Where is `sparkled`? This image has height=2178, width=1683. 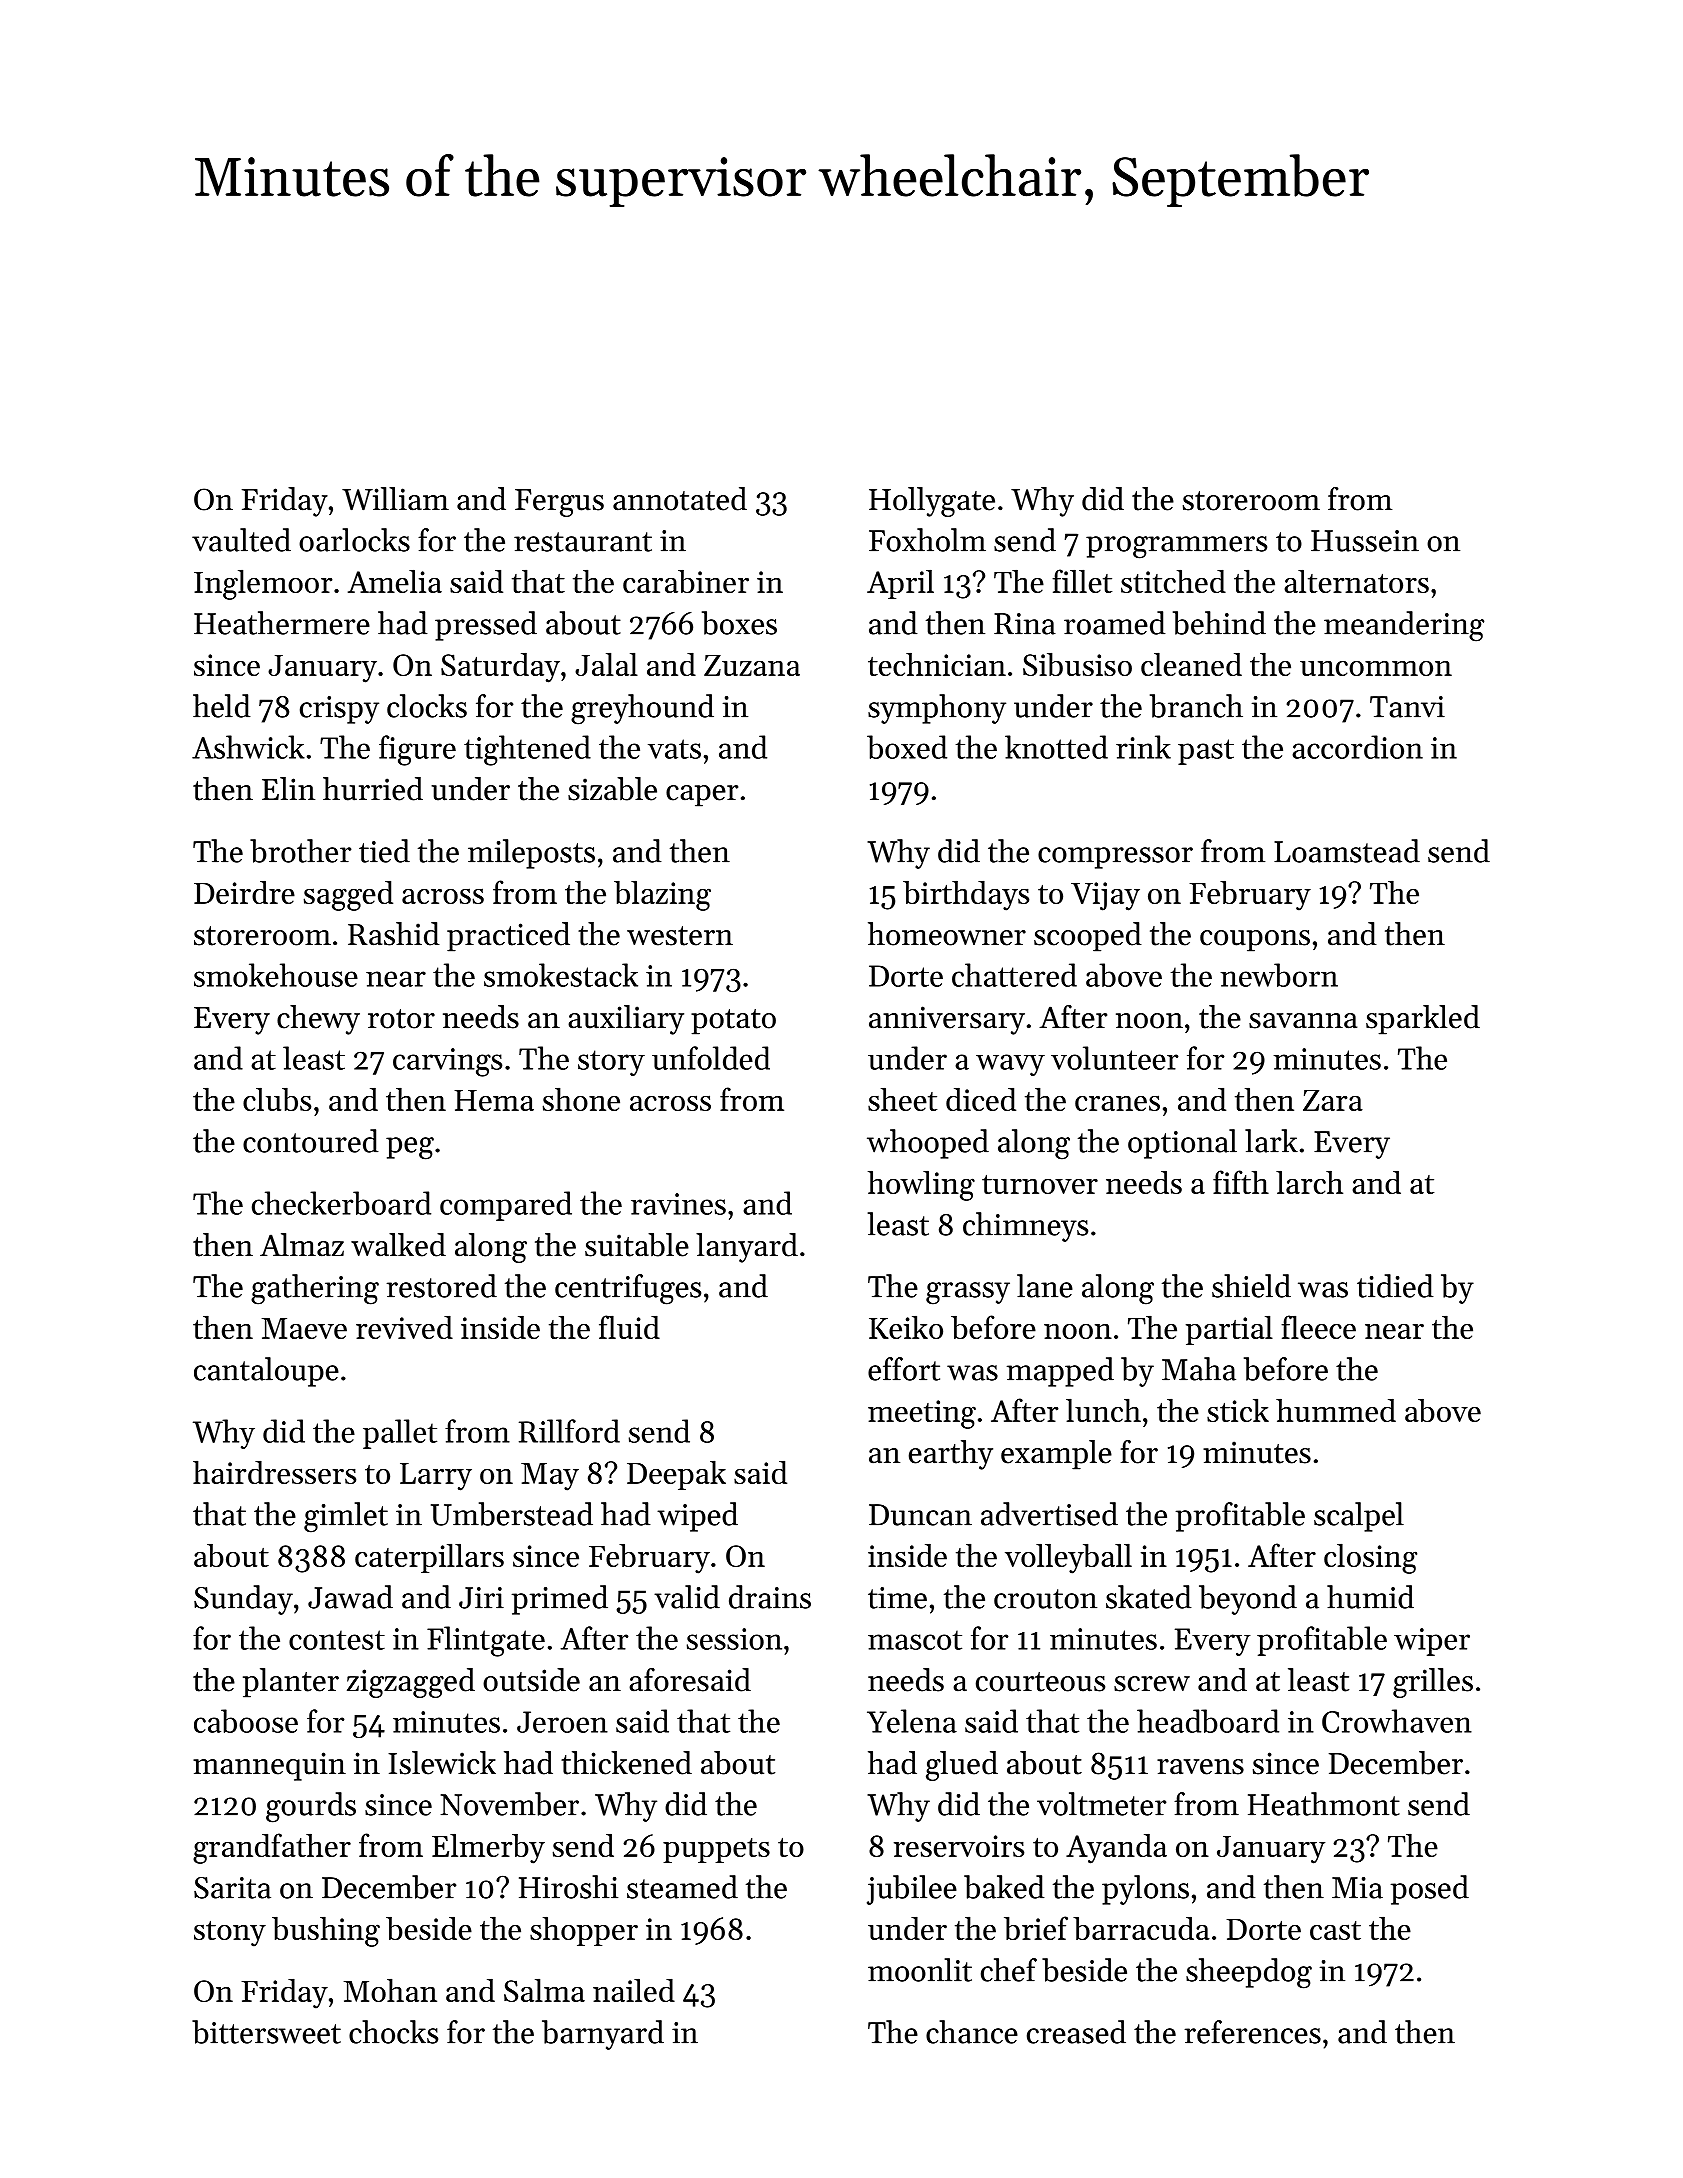 sparkled is located at coordinates (1423, 1020).
